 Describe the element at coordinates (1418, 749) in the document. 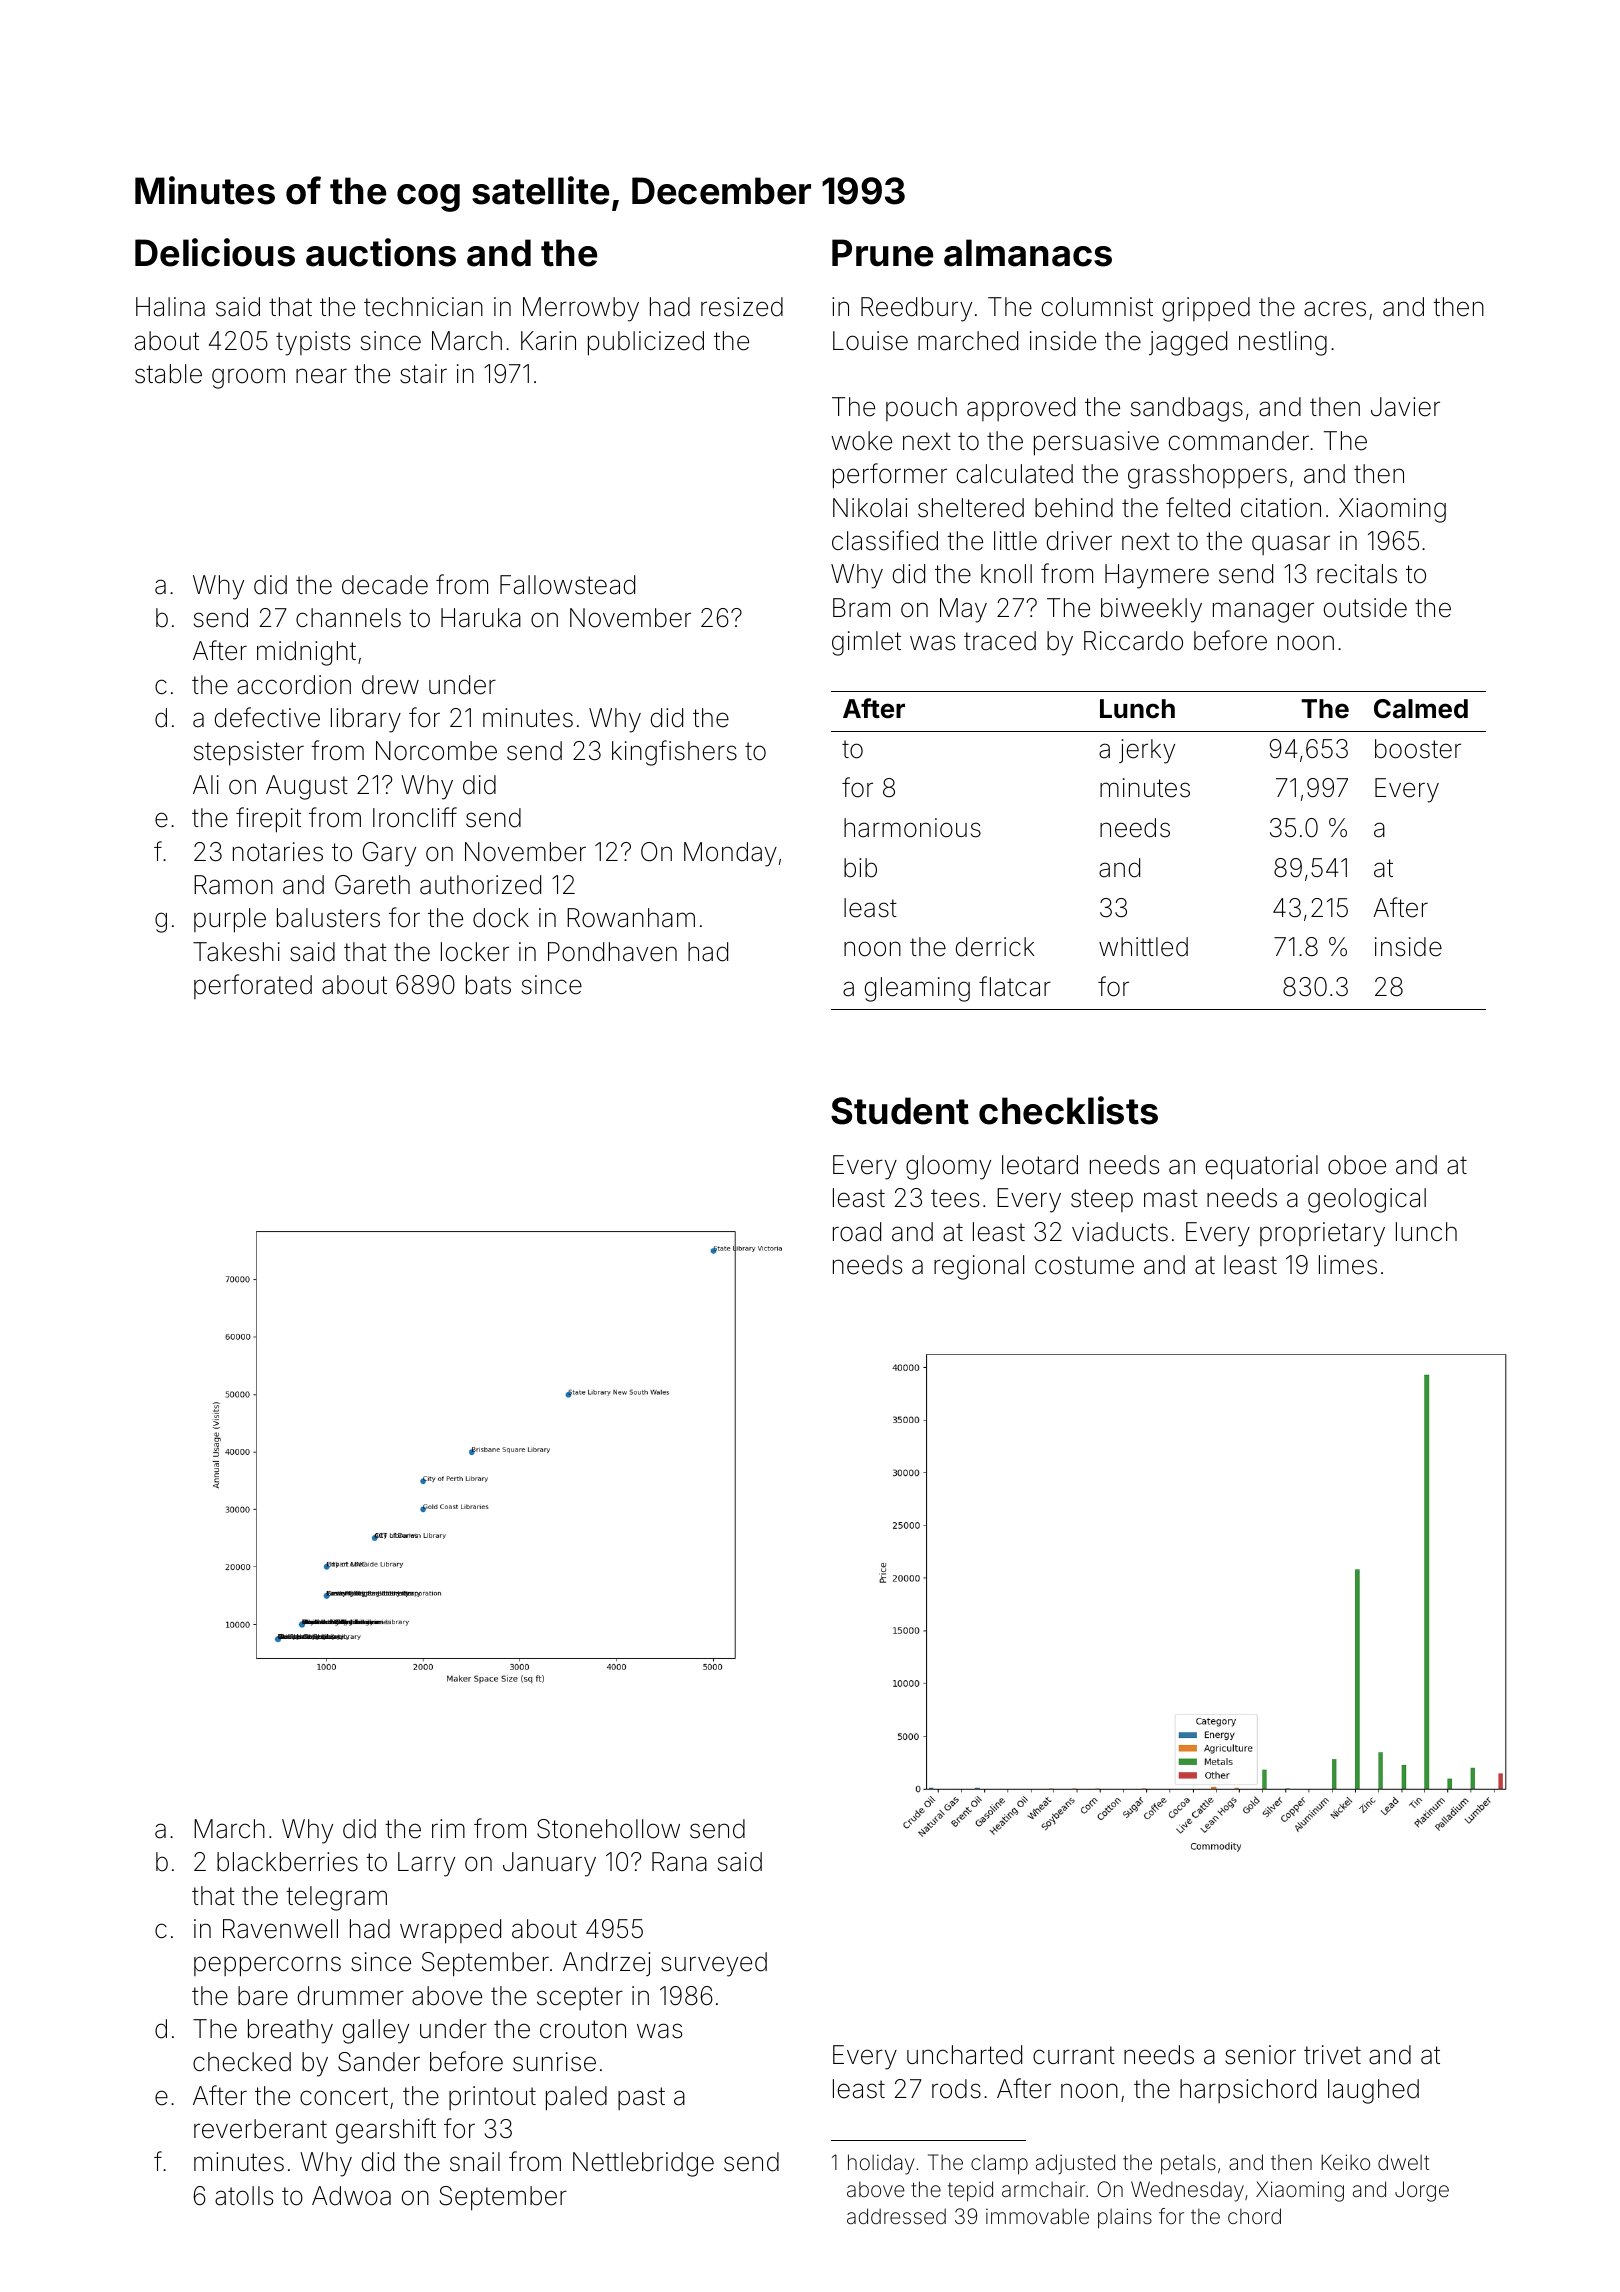

I see `booster` at that location.
